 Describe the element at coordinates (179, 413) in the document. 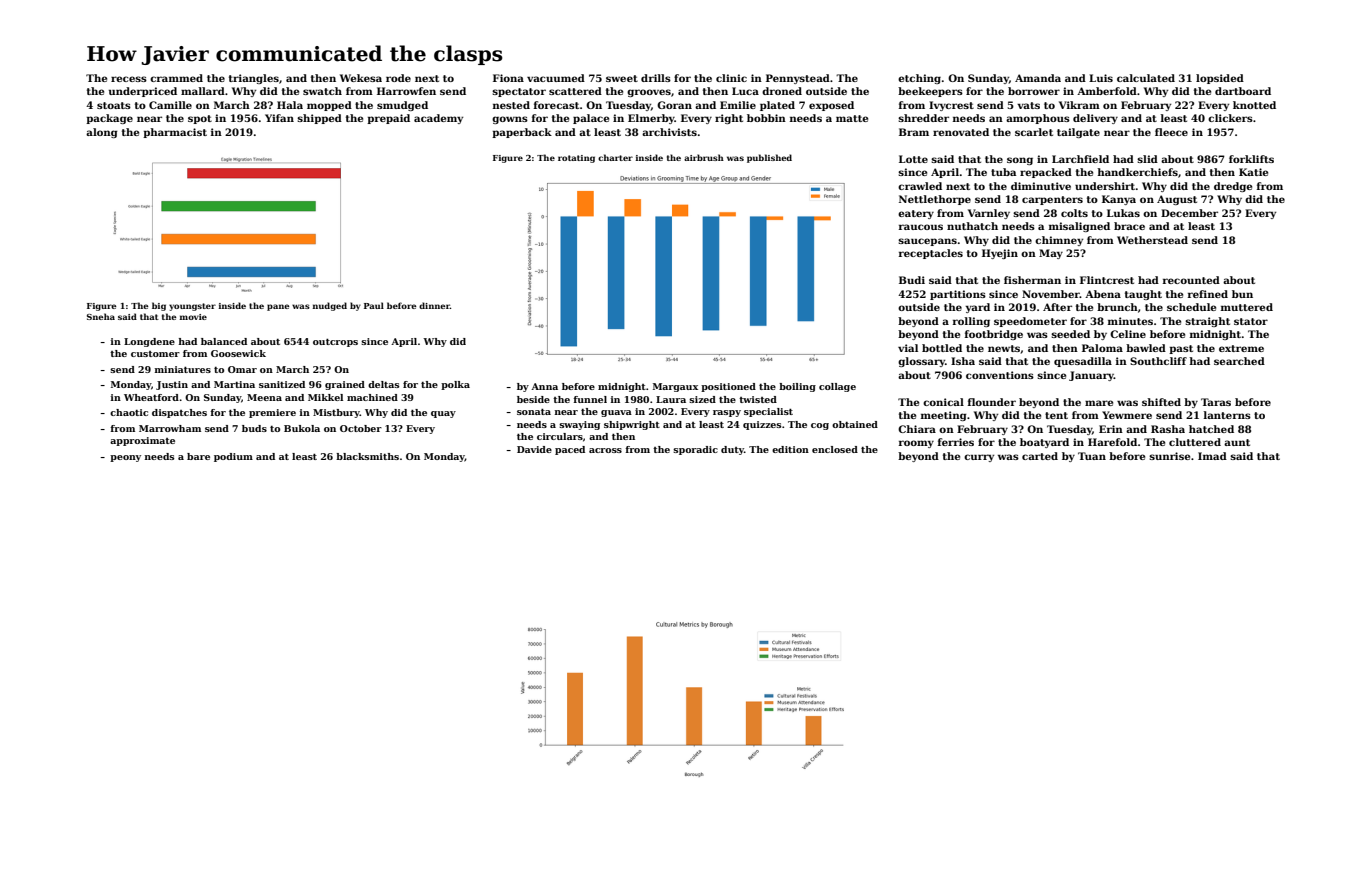

I see `dispatches` at that location.
